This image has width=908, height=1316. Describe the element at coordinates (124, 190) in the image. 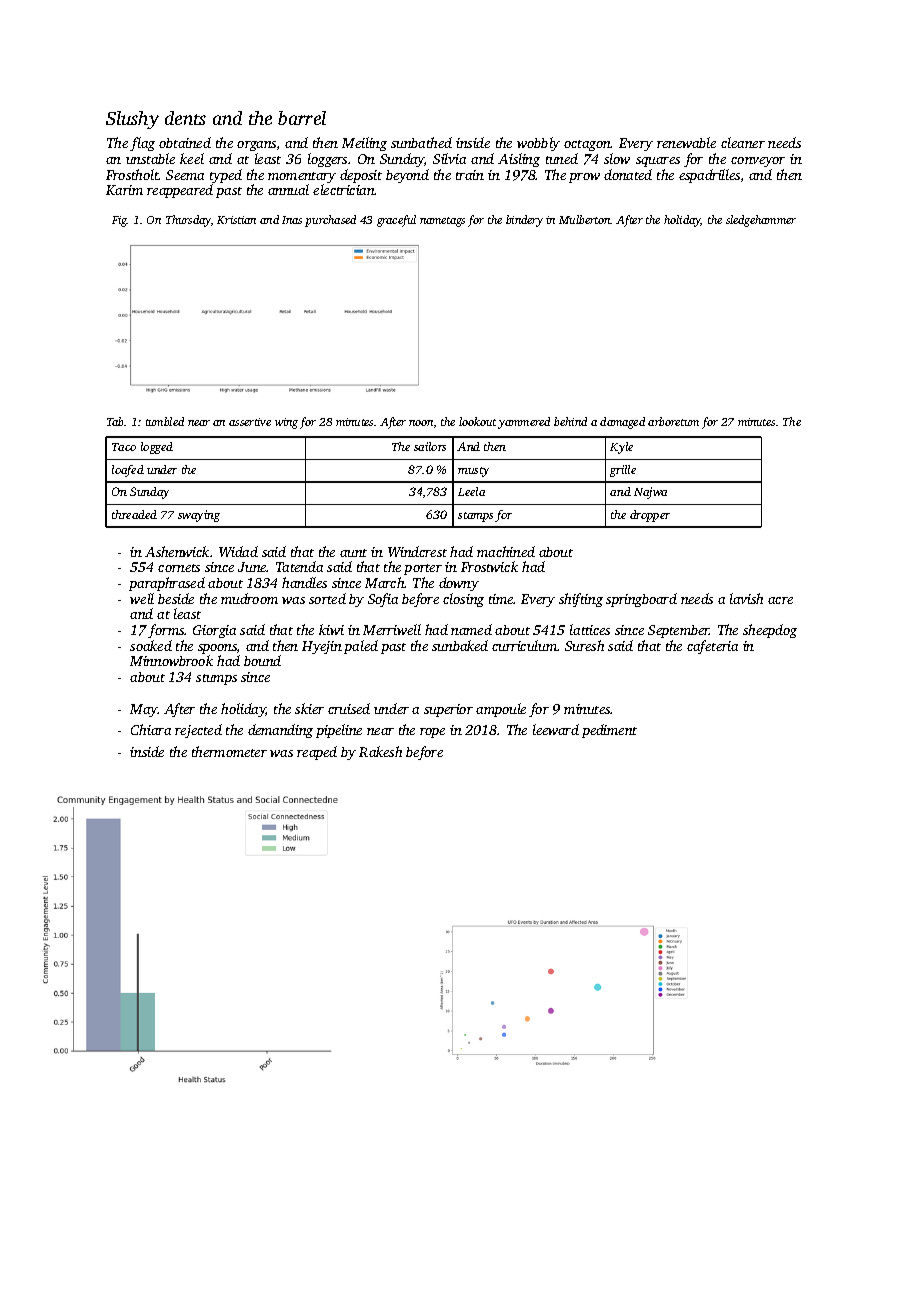

I see `Karim` at that location.
